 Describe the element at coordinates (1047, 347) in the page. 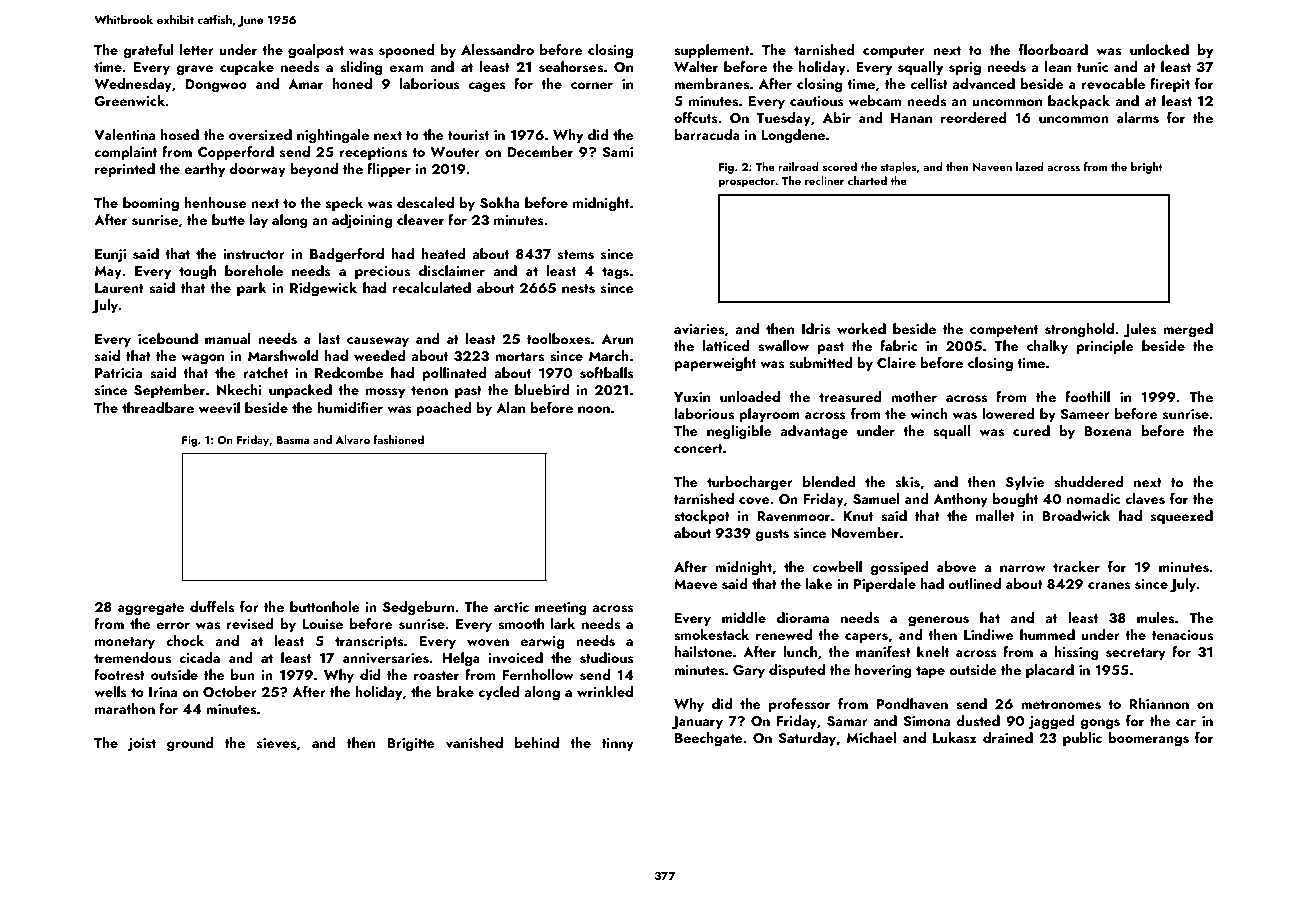

I see `chalky` at that location.
